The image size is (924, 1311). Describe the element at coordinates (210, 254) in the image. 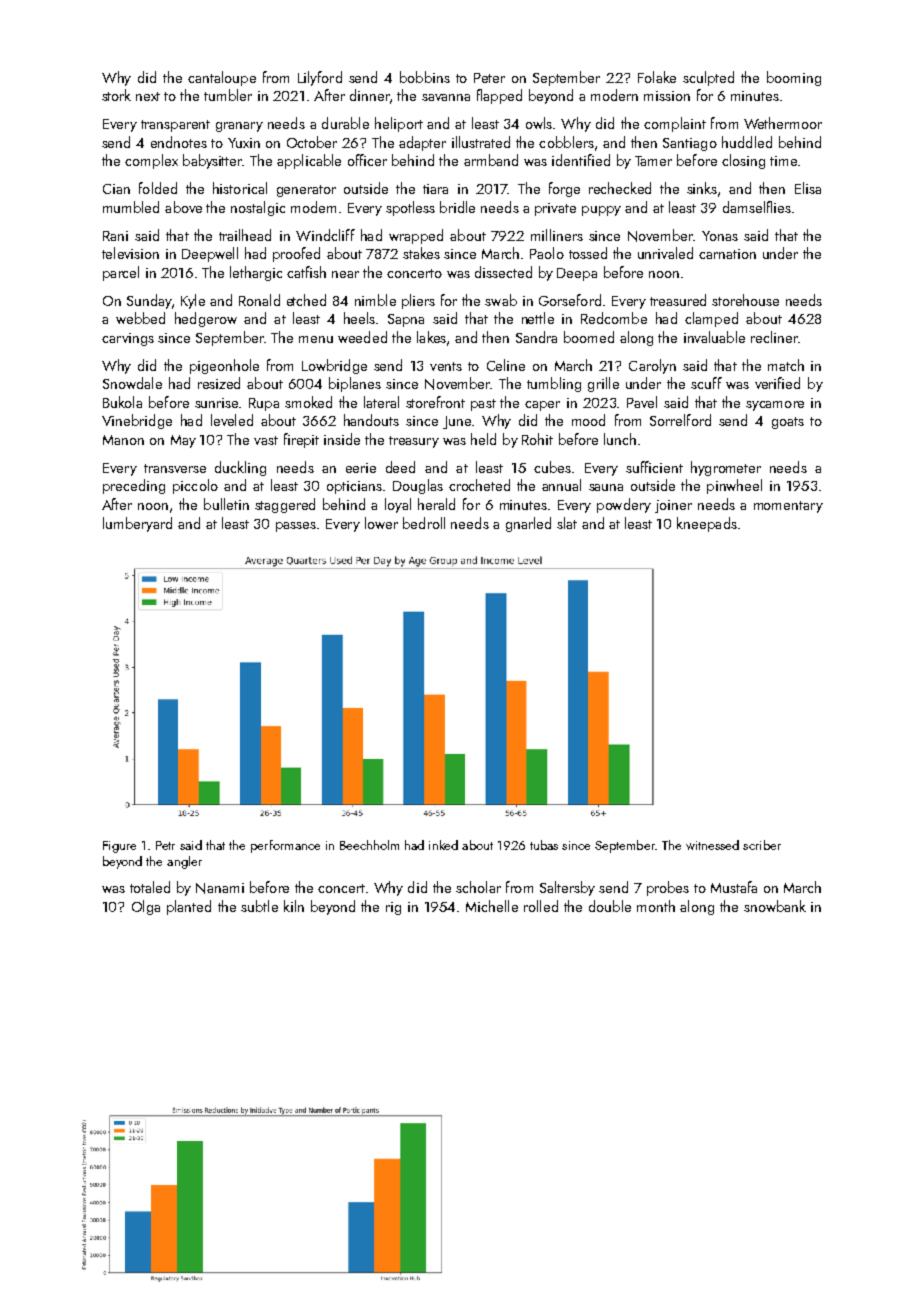

I see `Deepwell` at that location.
